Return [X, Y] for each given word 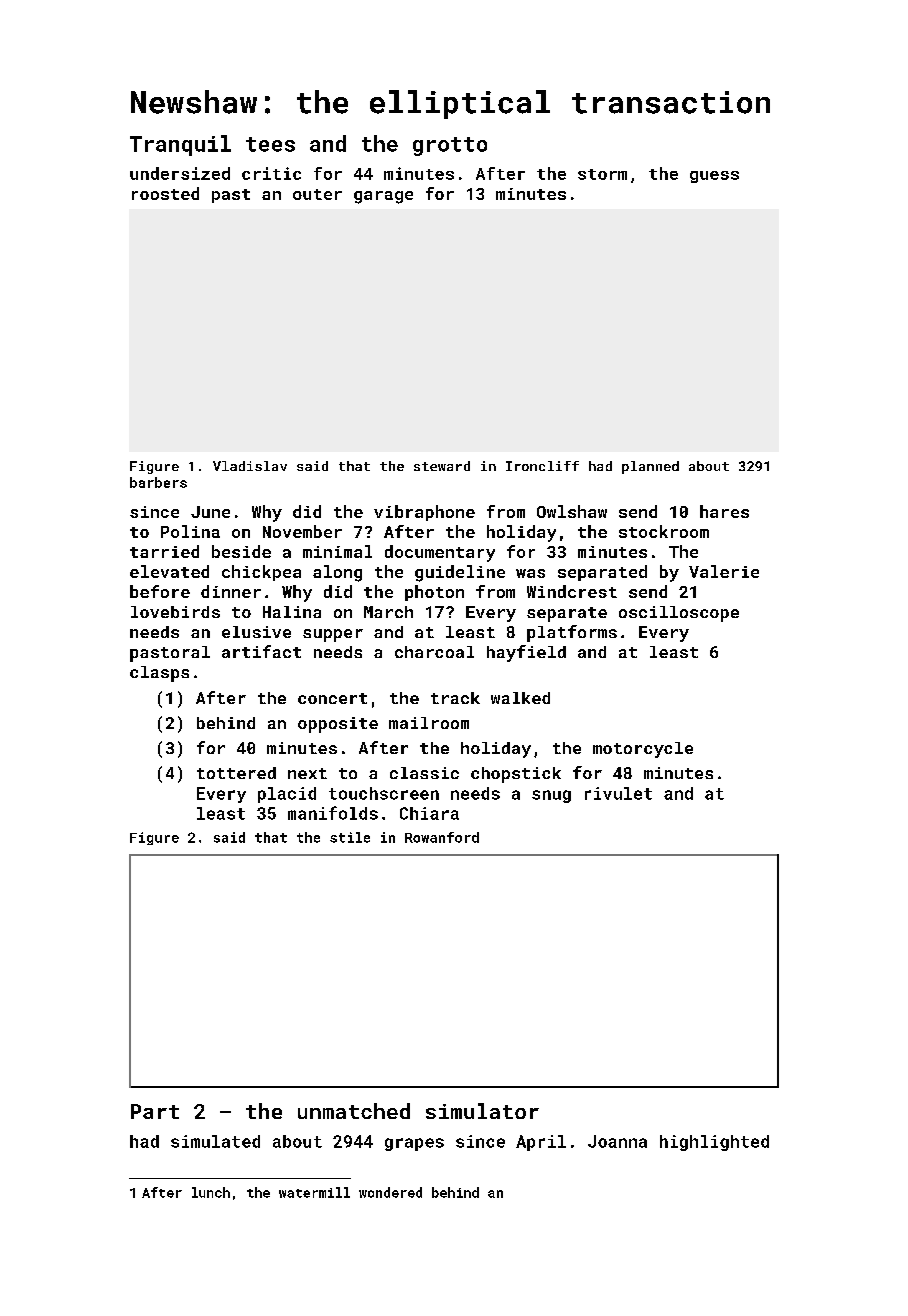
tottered [236, 773]
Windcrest [572, 591]
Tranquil [180, 145]
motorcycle [643, 750]
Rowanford [442, 837]
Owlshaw [572, 511]
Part [155, 1111]
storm [602, 174]
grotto [450, 146]
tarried [164, 551]
